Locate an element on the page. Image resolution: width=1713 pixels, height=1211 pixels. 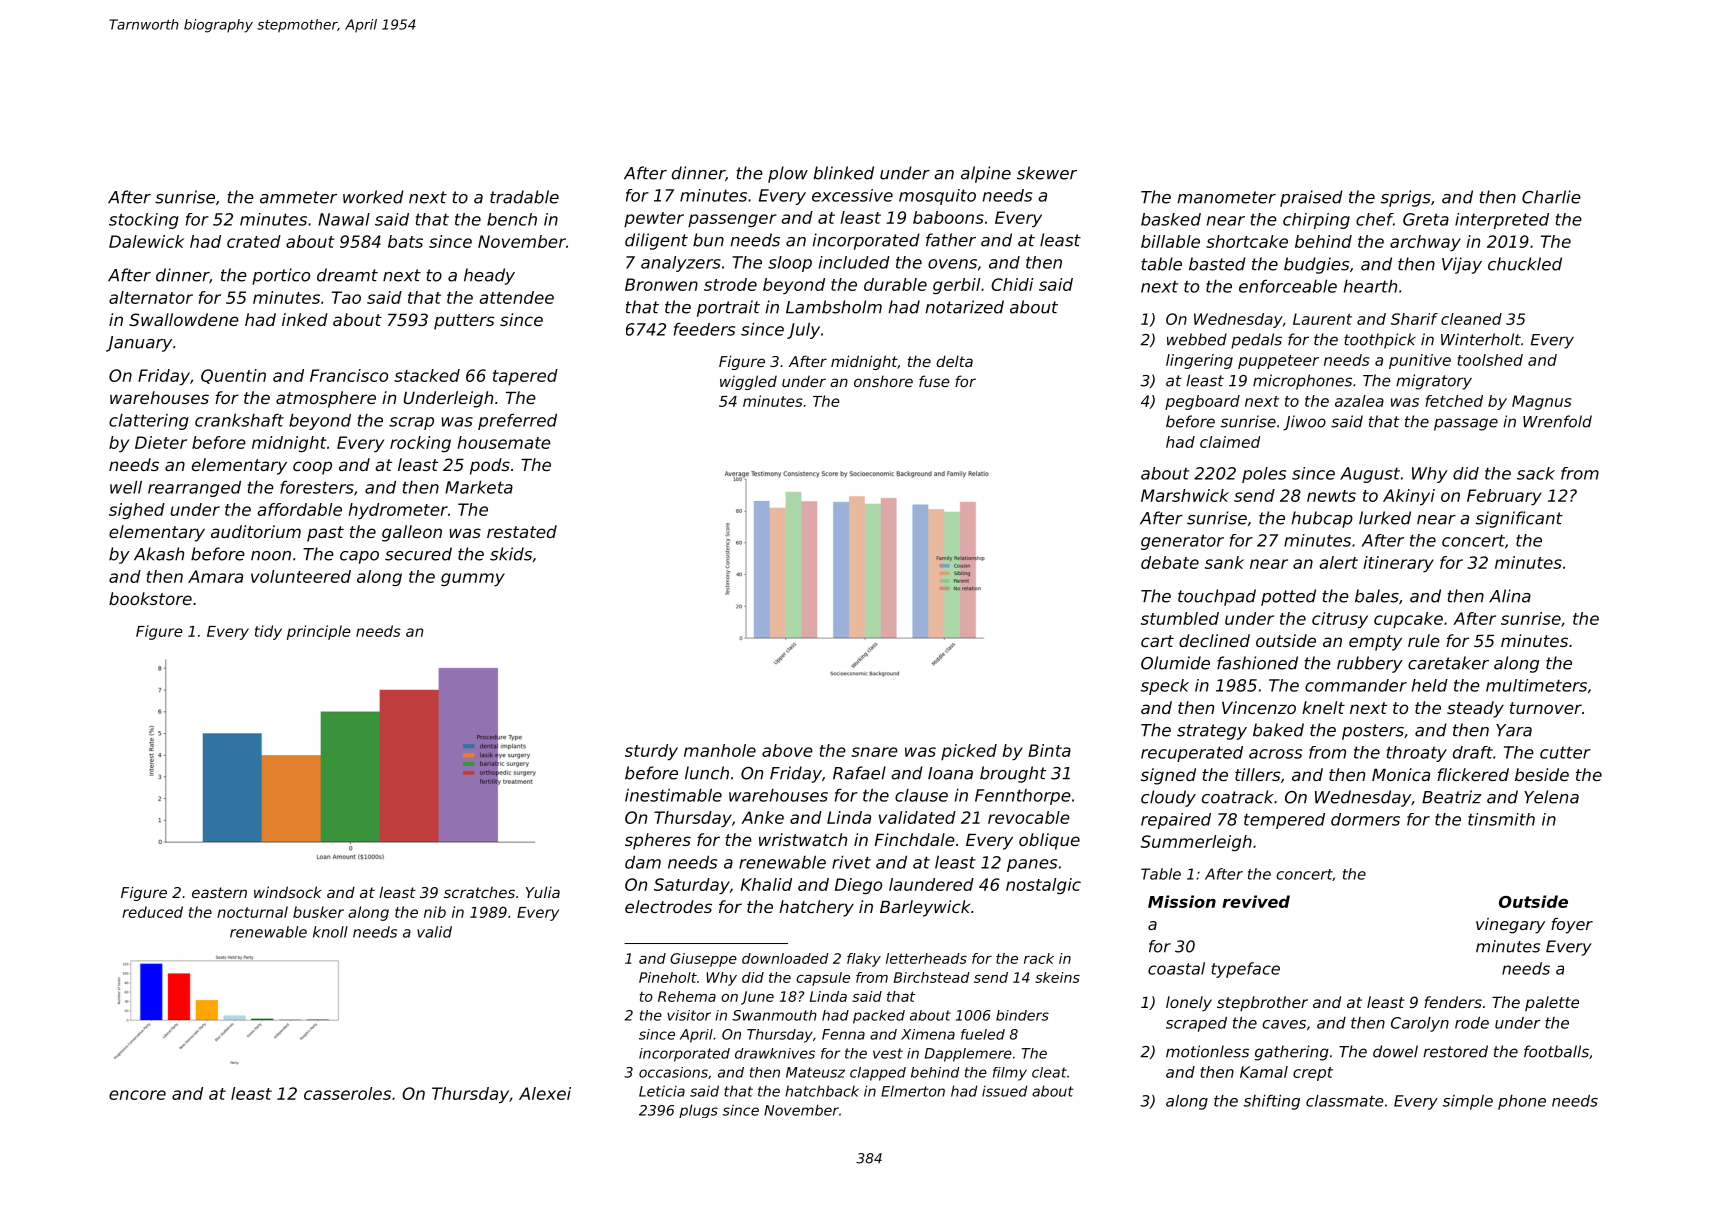
above is located at coordinates (787, 750).
